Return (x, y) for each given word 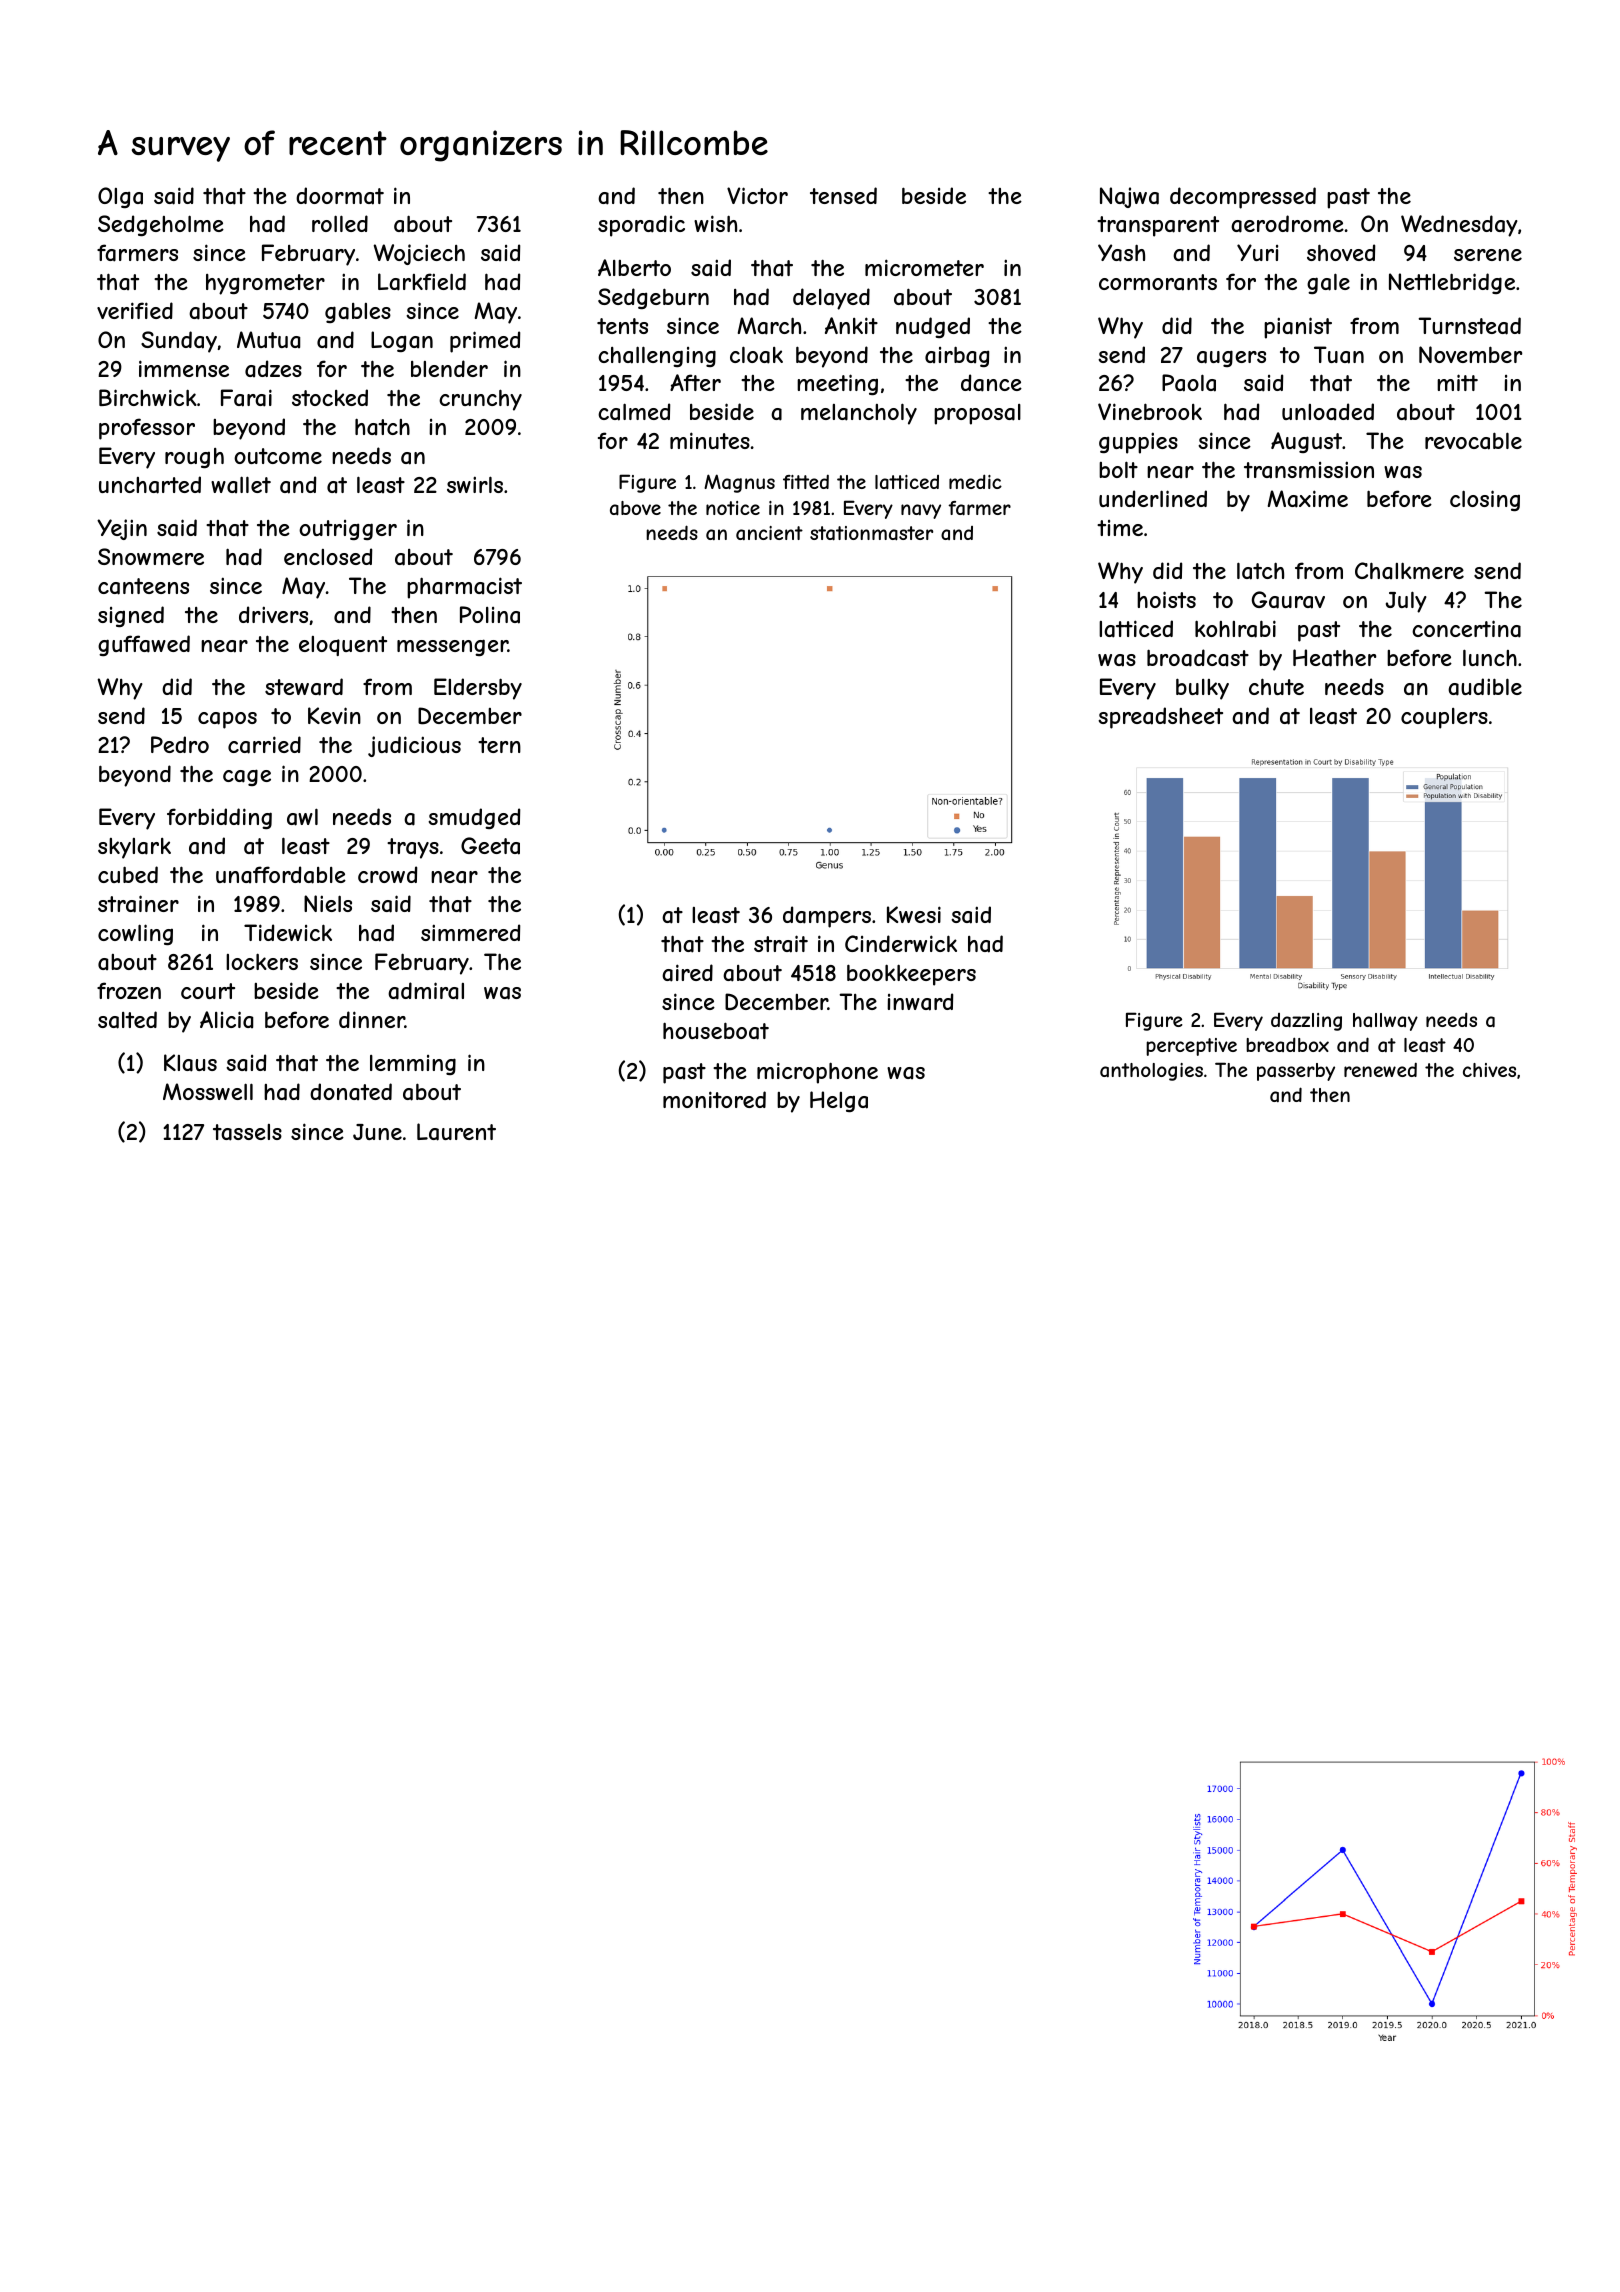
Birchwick (148, 397)
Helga (839, 1101)
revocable (1473, 441)
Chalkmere (1409, 570)
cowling (135, 934)
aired (687, 973)
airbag (957, 356)
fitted (806, 481)
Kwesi (914, 914)
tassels (247, 1132)
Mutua (268, 339)
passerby (1296, 1072)
